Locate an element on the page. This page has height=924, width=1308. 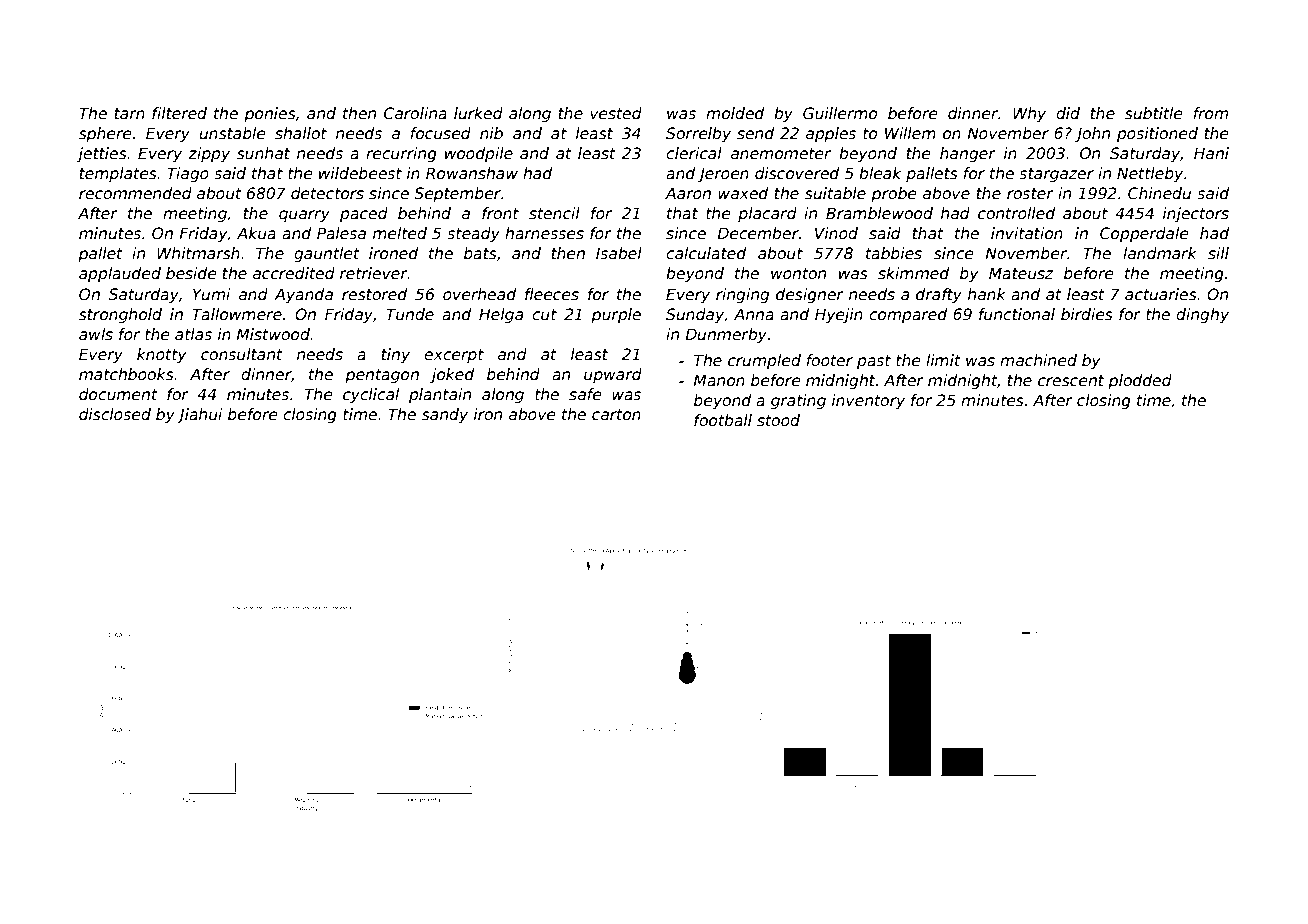
pentagon is located at coordinates (382, 376).
